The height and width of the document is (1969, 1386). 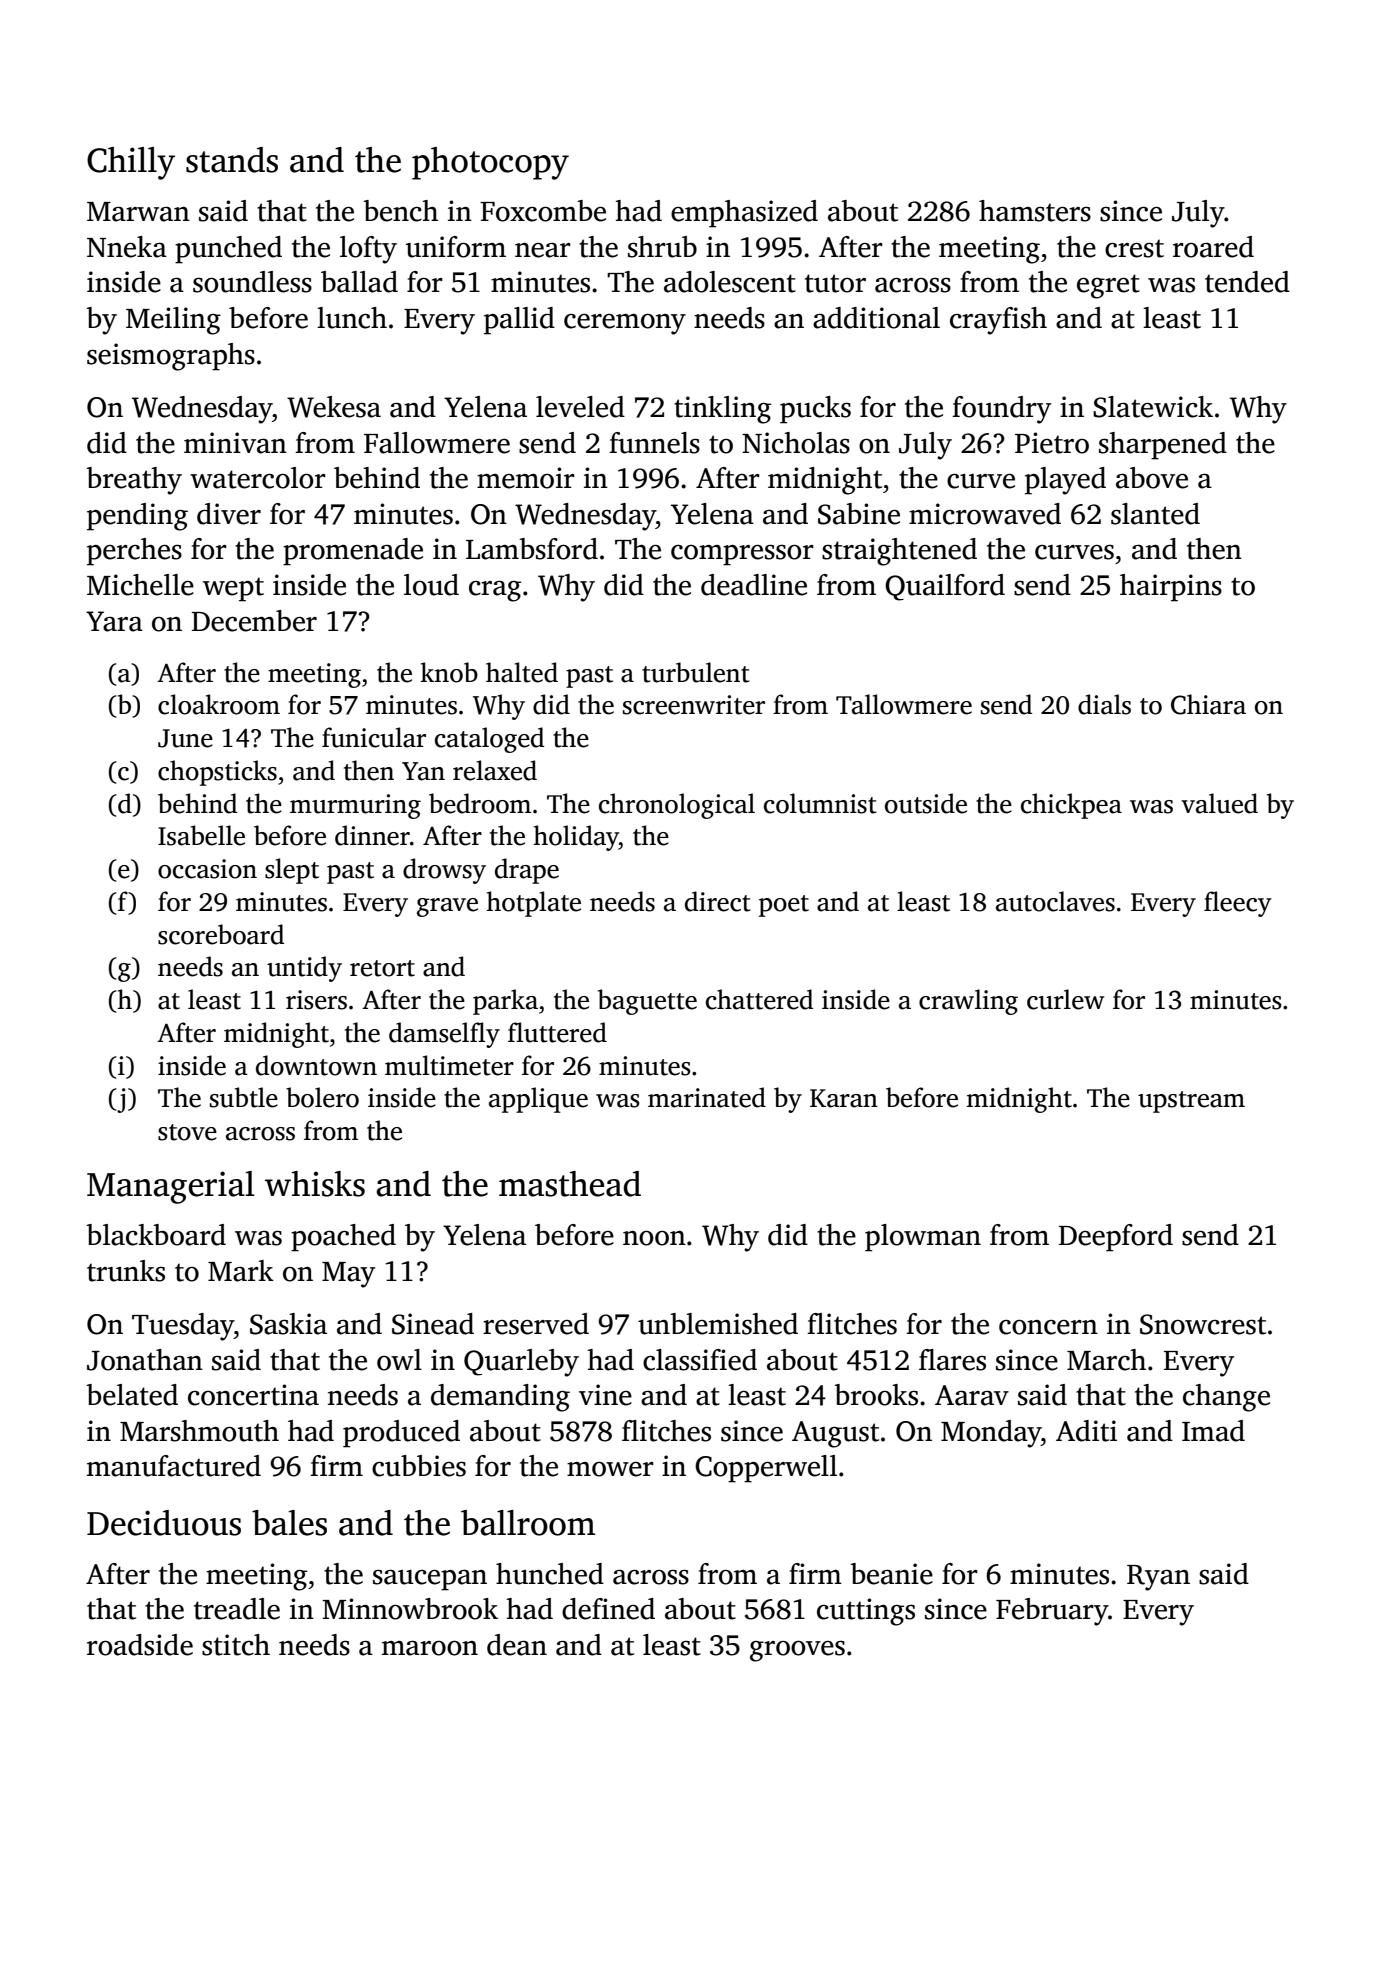 I want to click on cloakroom, so click(x=219, y=704).
